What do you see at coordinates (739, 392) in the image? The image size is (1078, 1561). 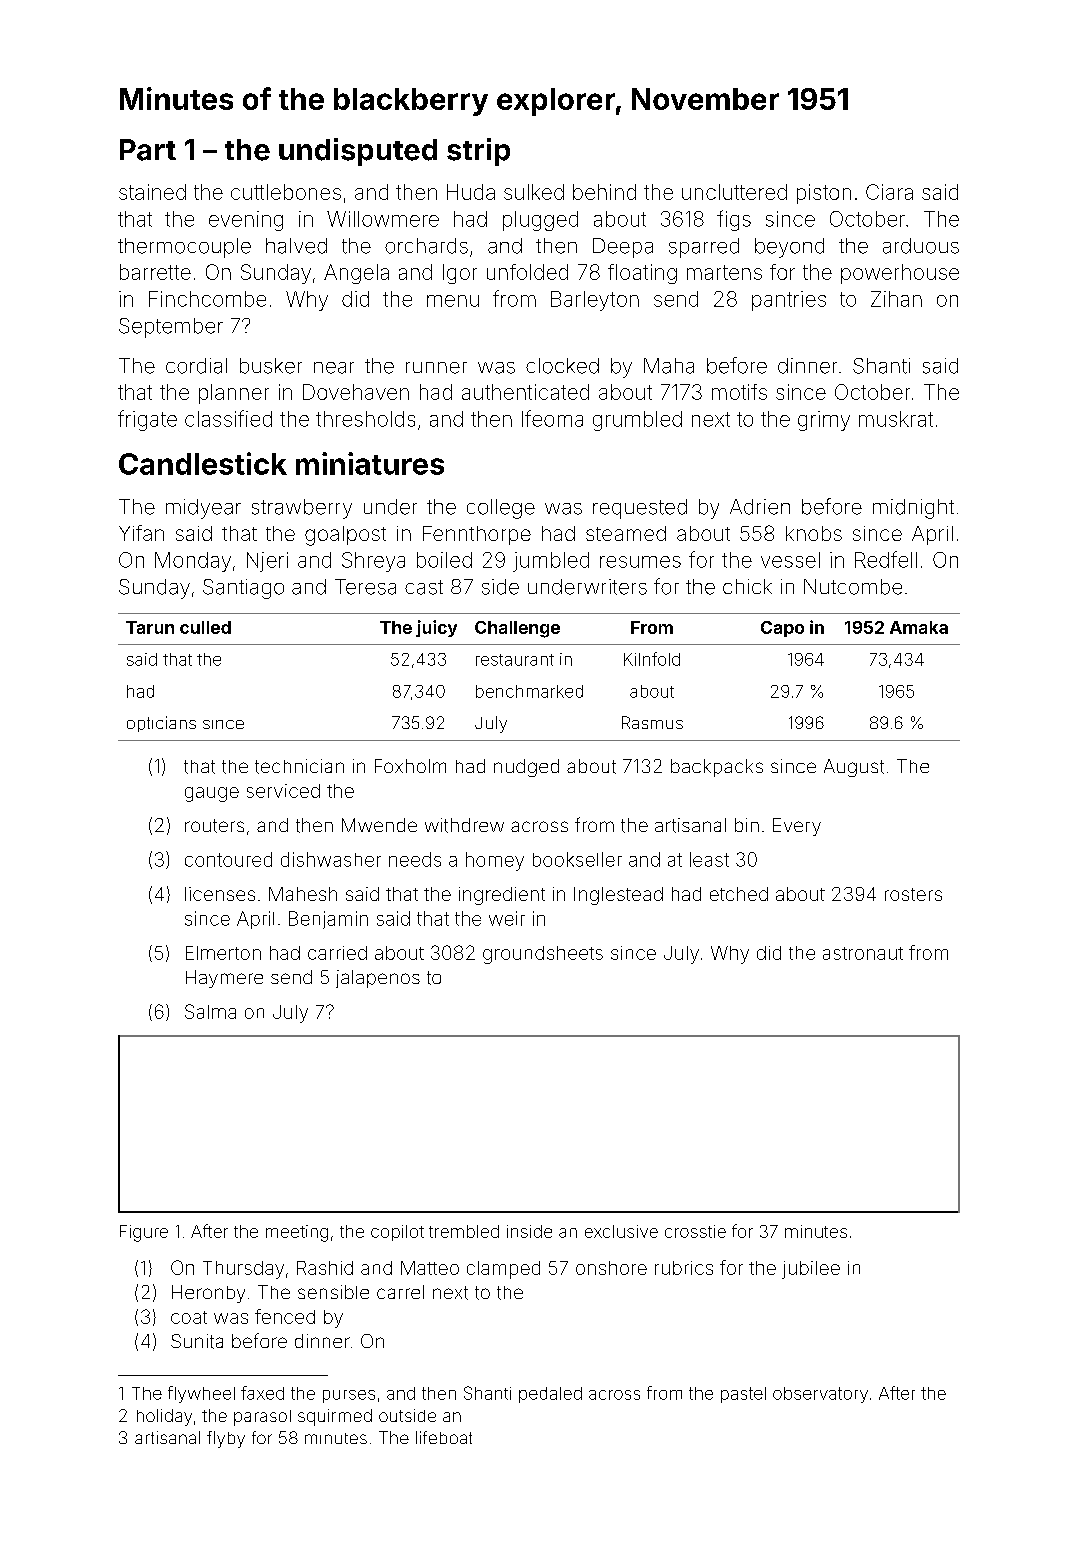 I see `motifs` at bounding box center [739, 392].
